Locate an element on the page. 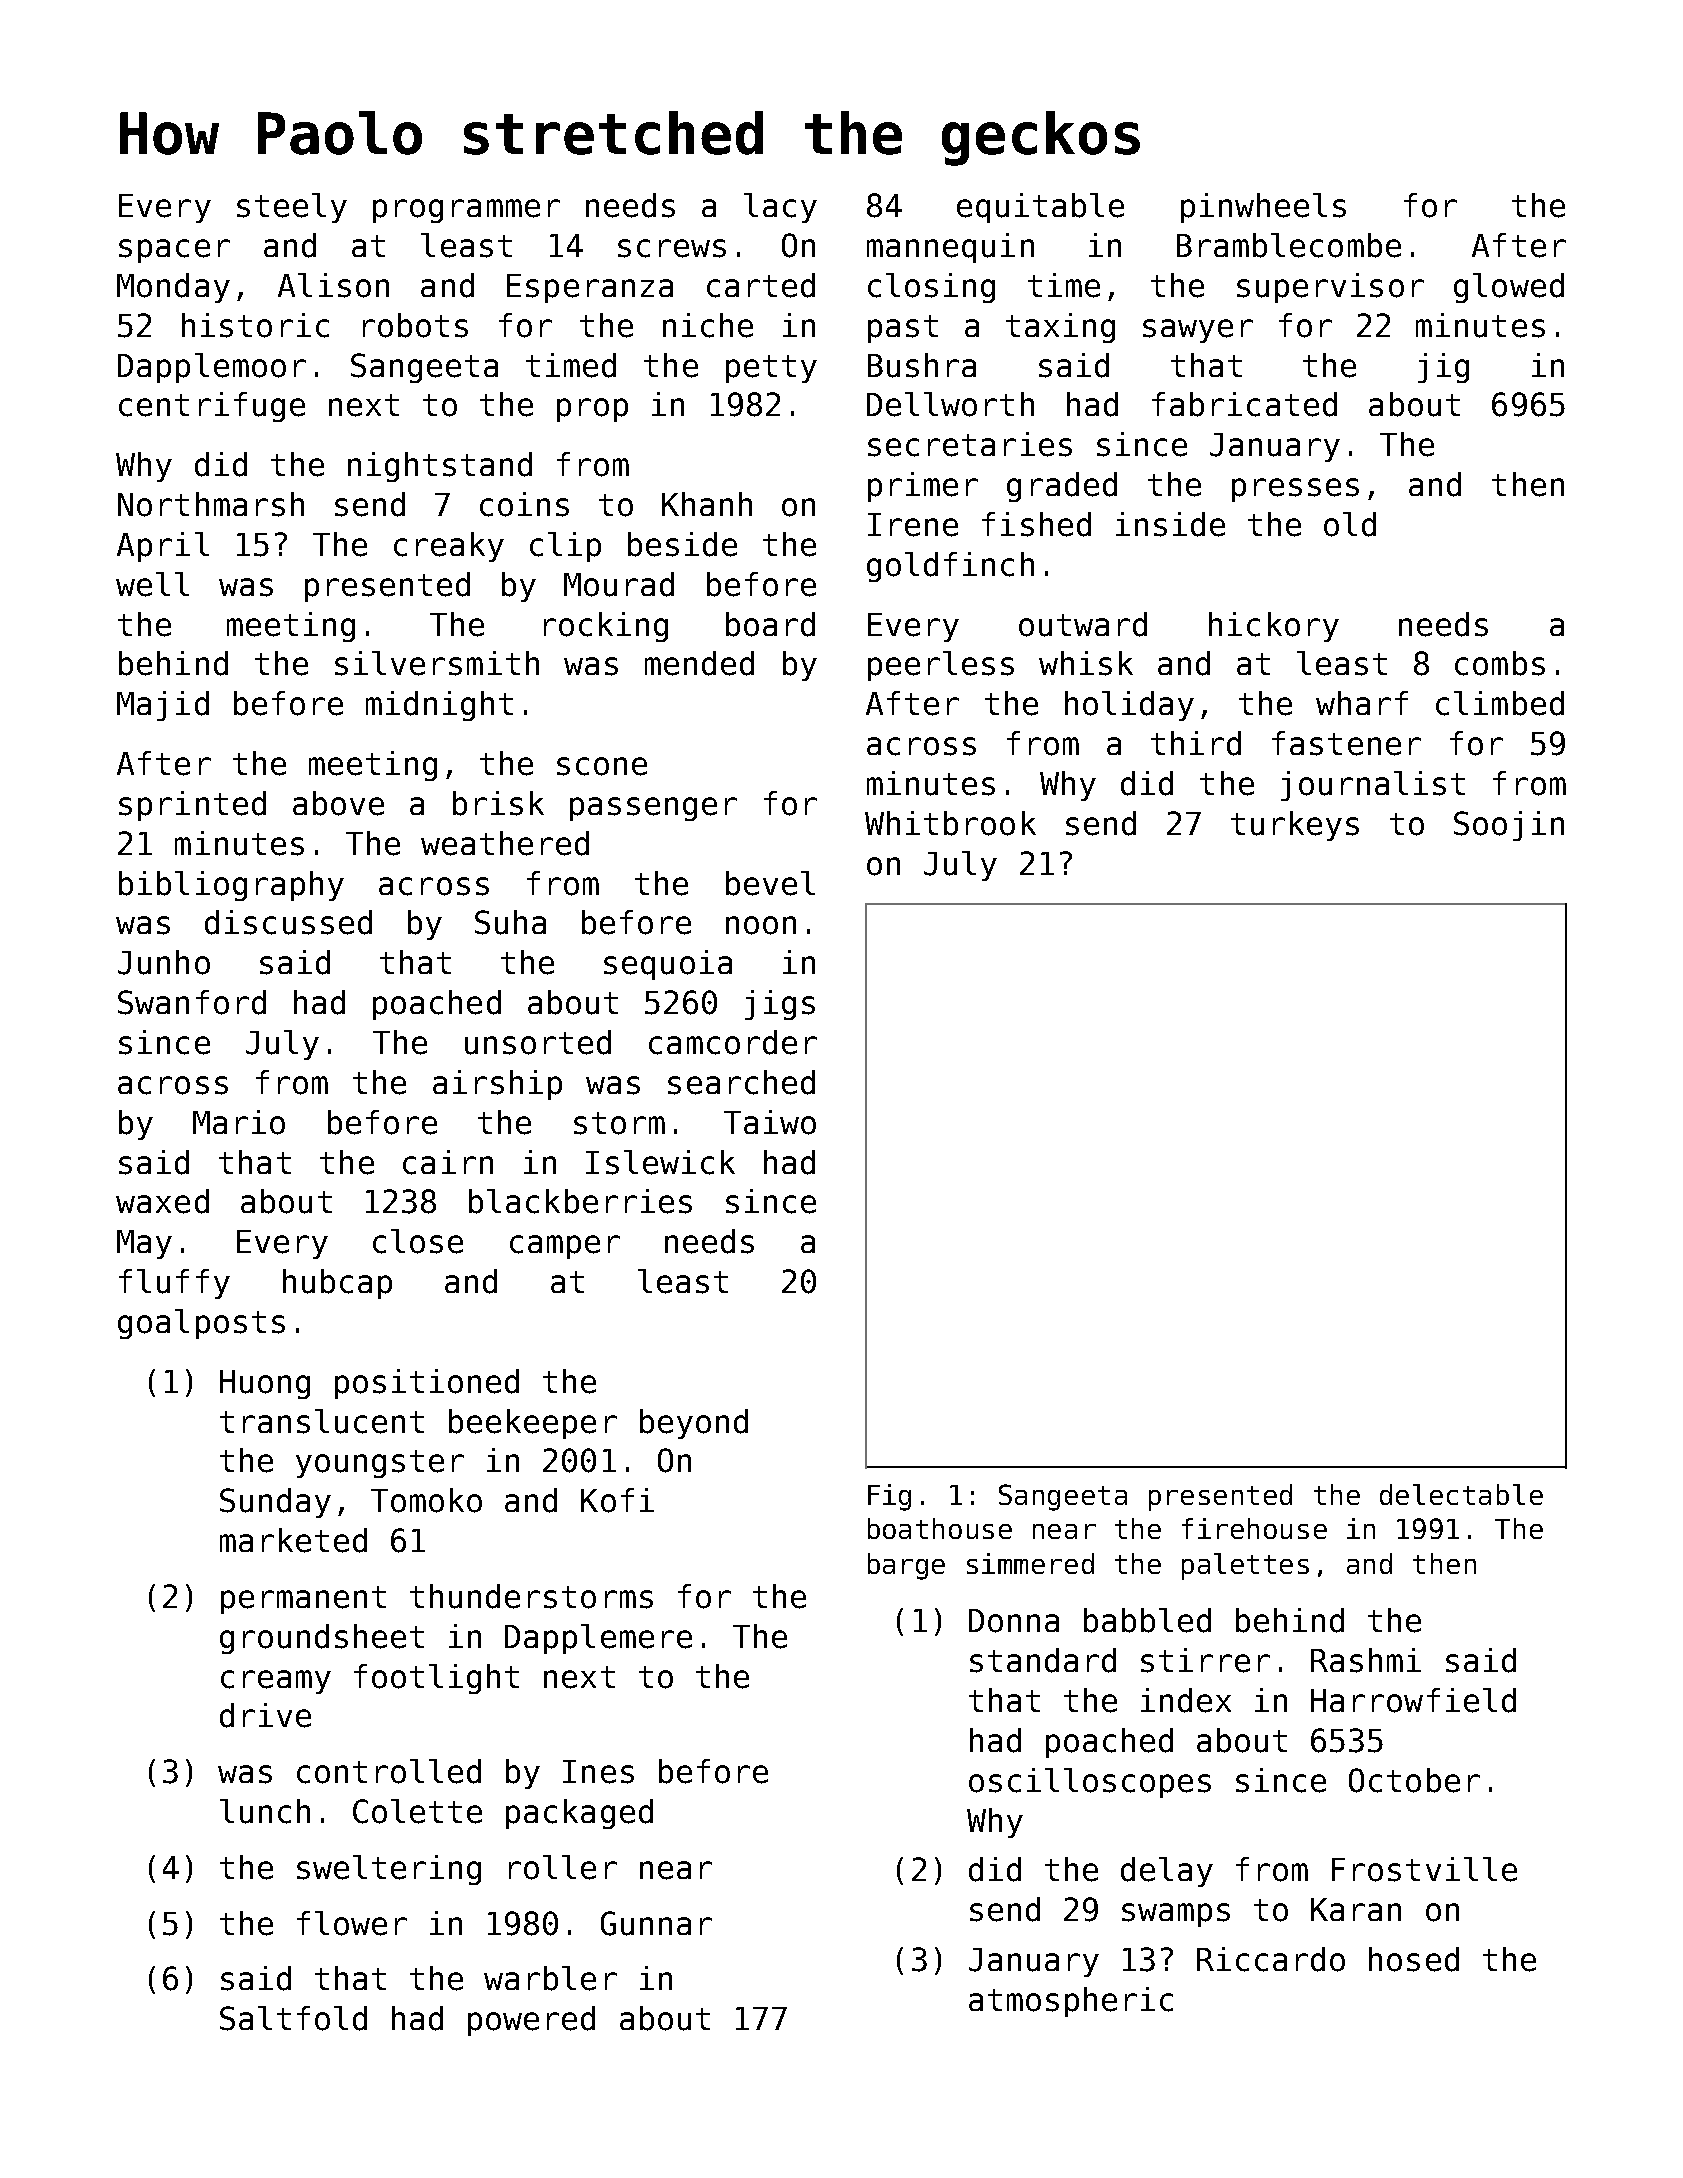 The width and height of the page is (1683, 2178). firehouse is located at coordinates (1254, 1528).
